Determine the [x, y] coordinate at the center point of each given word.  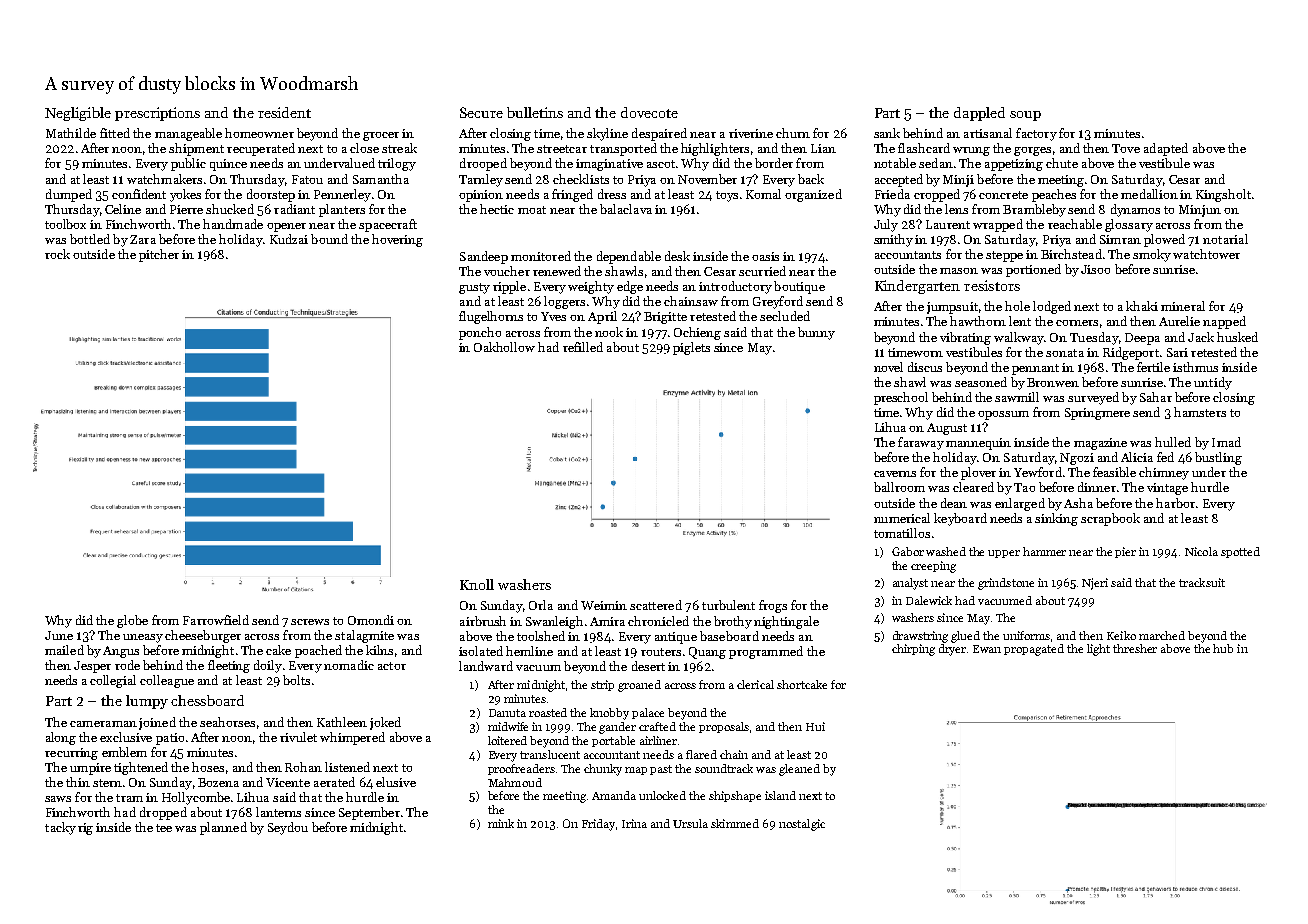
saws [58, 799]
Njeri [1095, 584]
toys [727, 196]
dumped [69, 195]
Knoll [477, 584]
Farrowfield [216, 620]
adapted [1166, 149]
